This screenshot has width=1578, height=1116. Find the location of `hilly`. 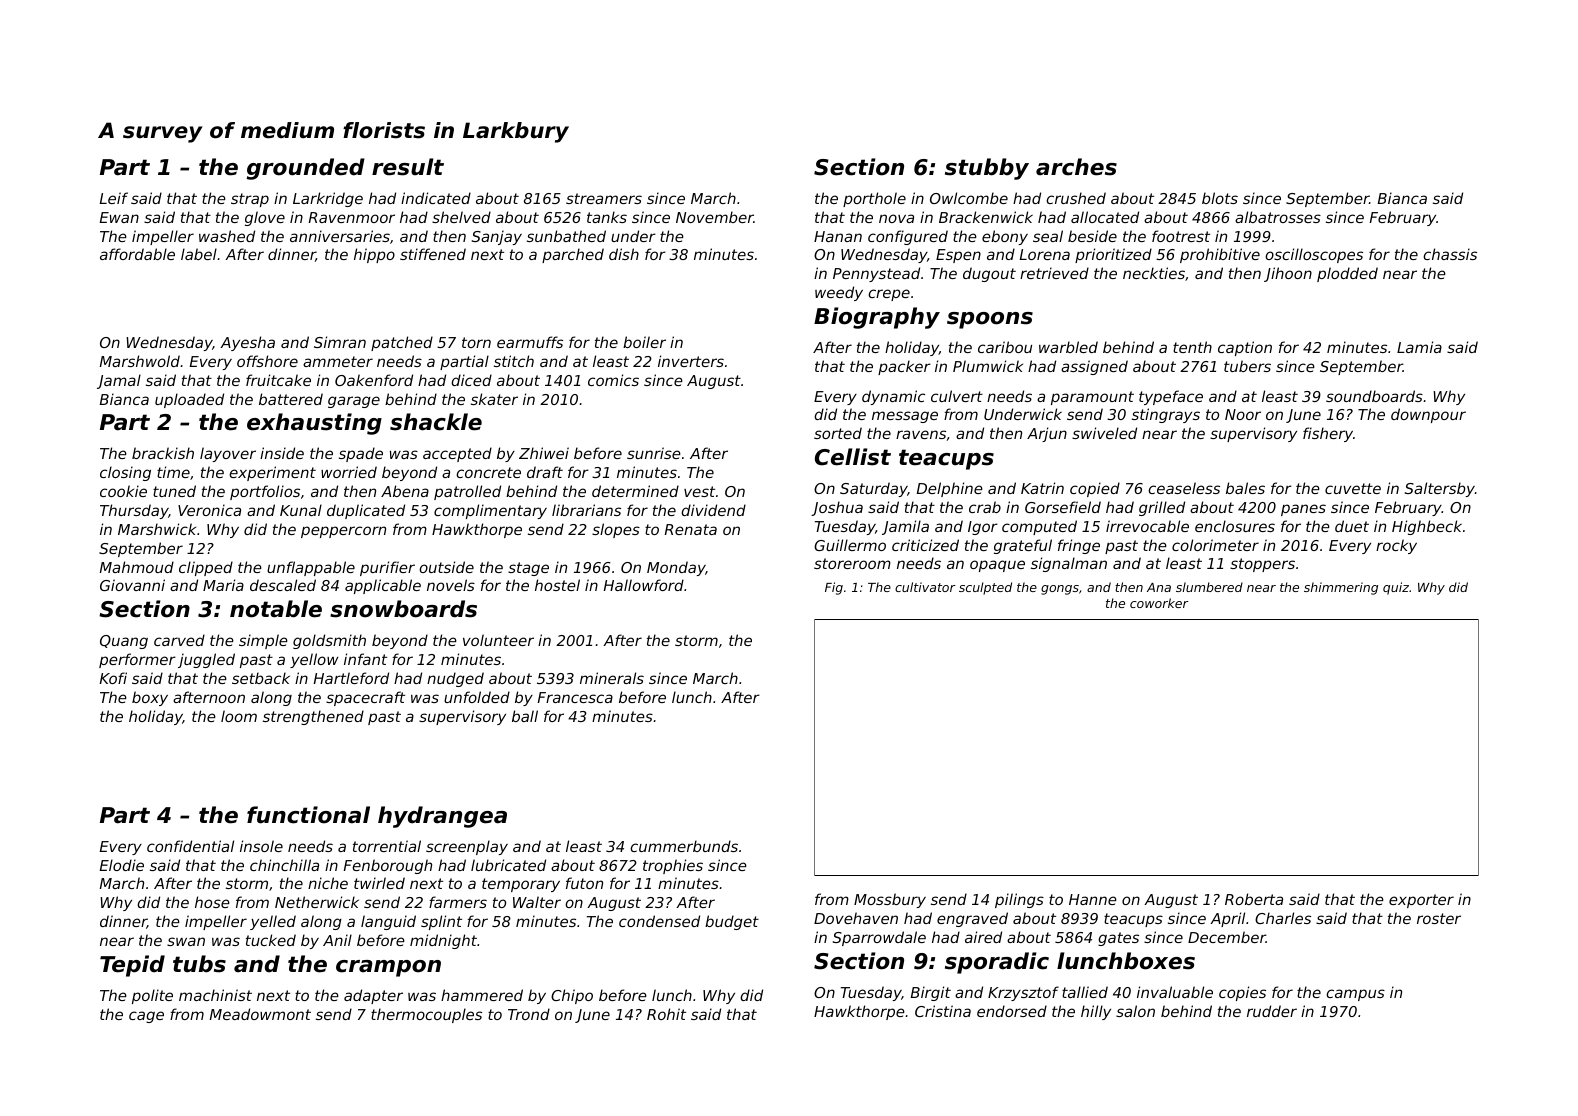

hilly is located at coordinates (1096, 1012).
